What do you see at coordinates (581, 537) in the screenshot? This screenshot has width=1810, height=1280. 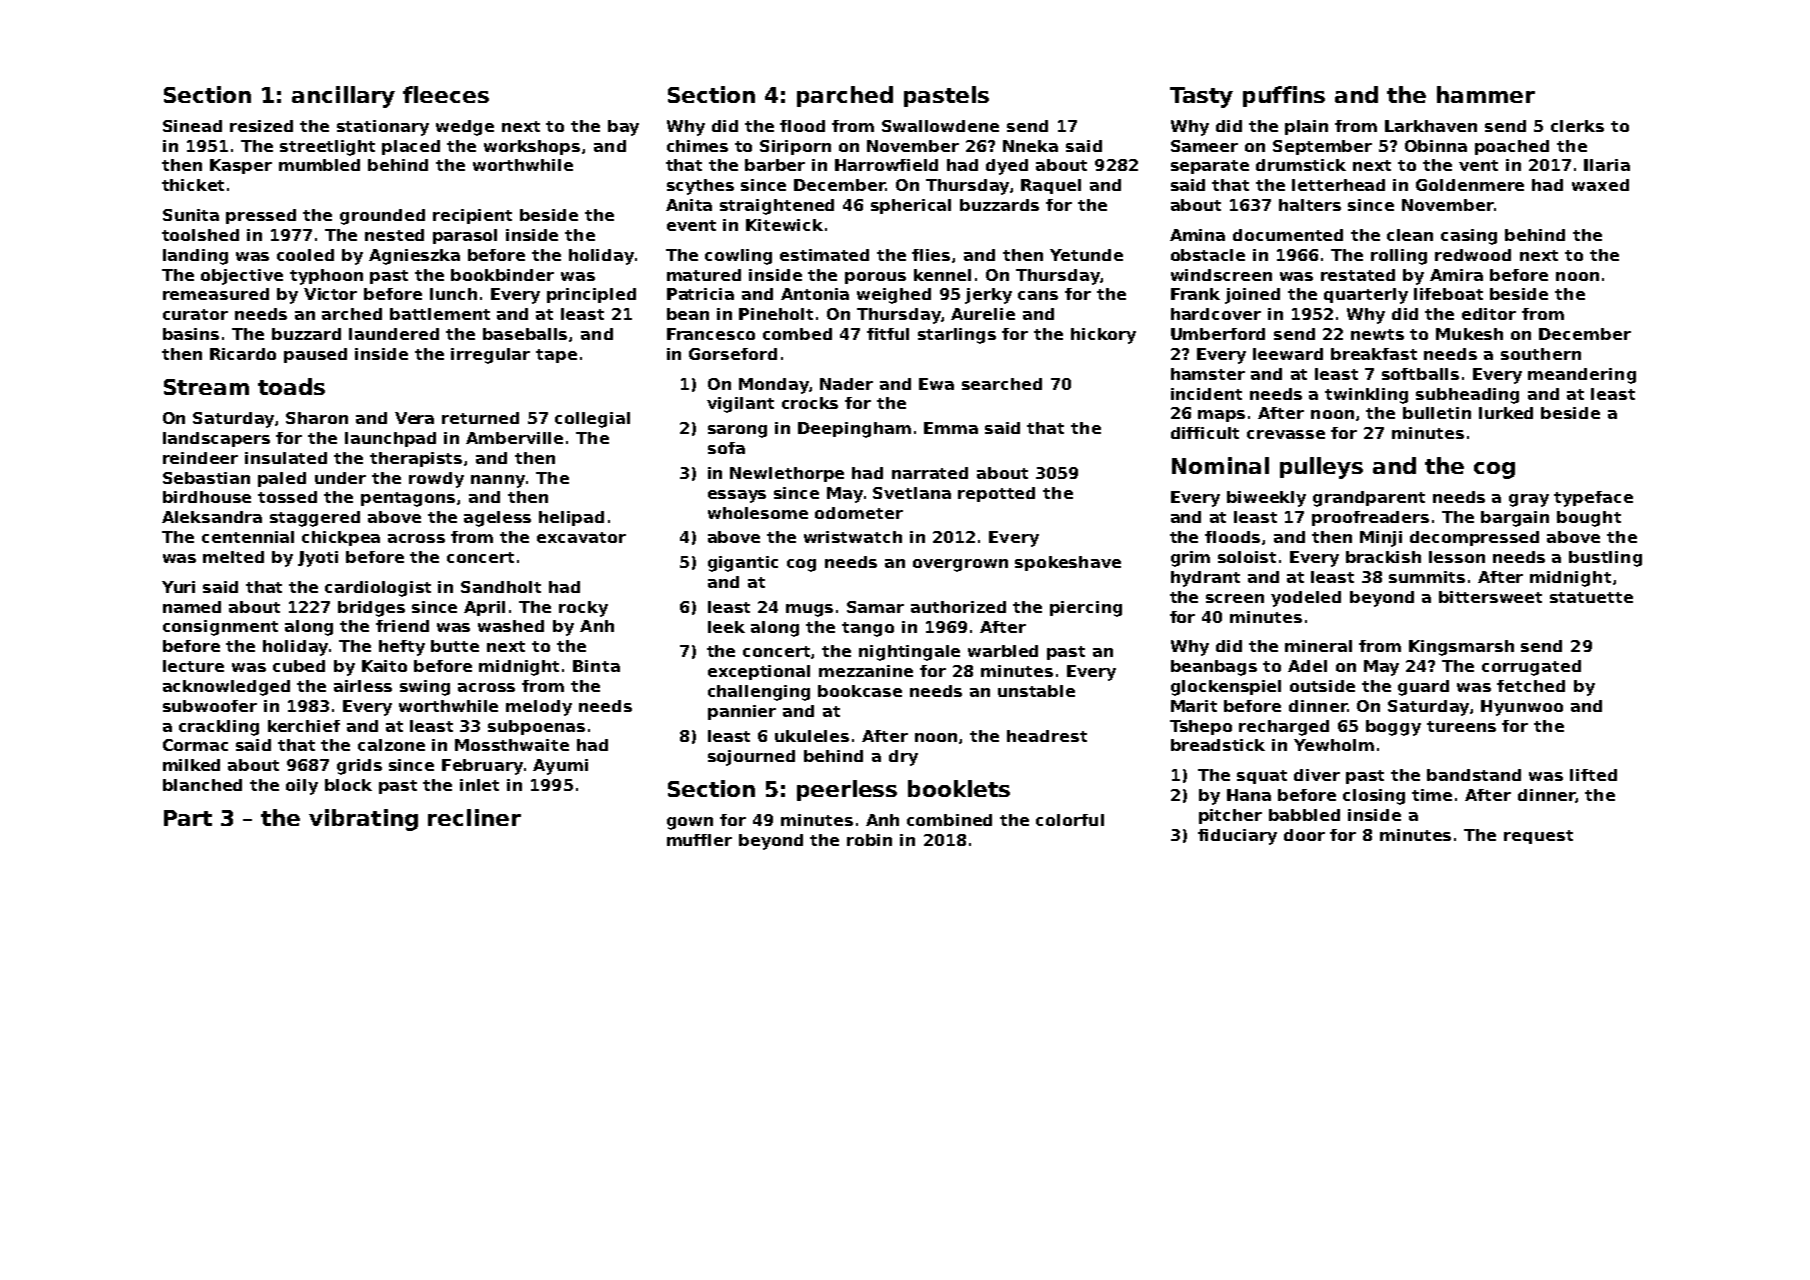 I see `excavator` at bounding box center [581, 537].
